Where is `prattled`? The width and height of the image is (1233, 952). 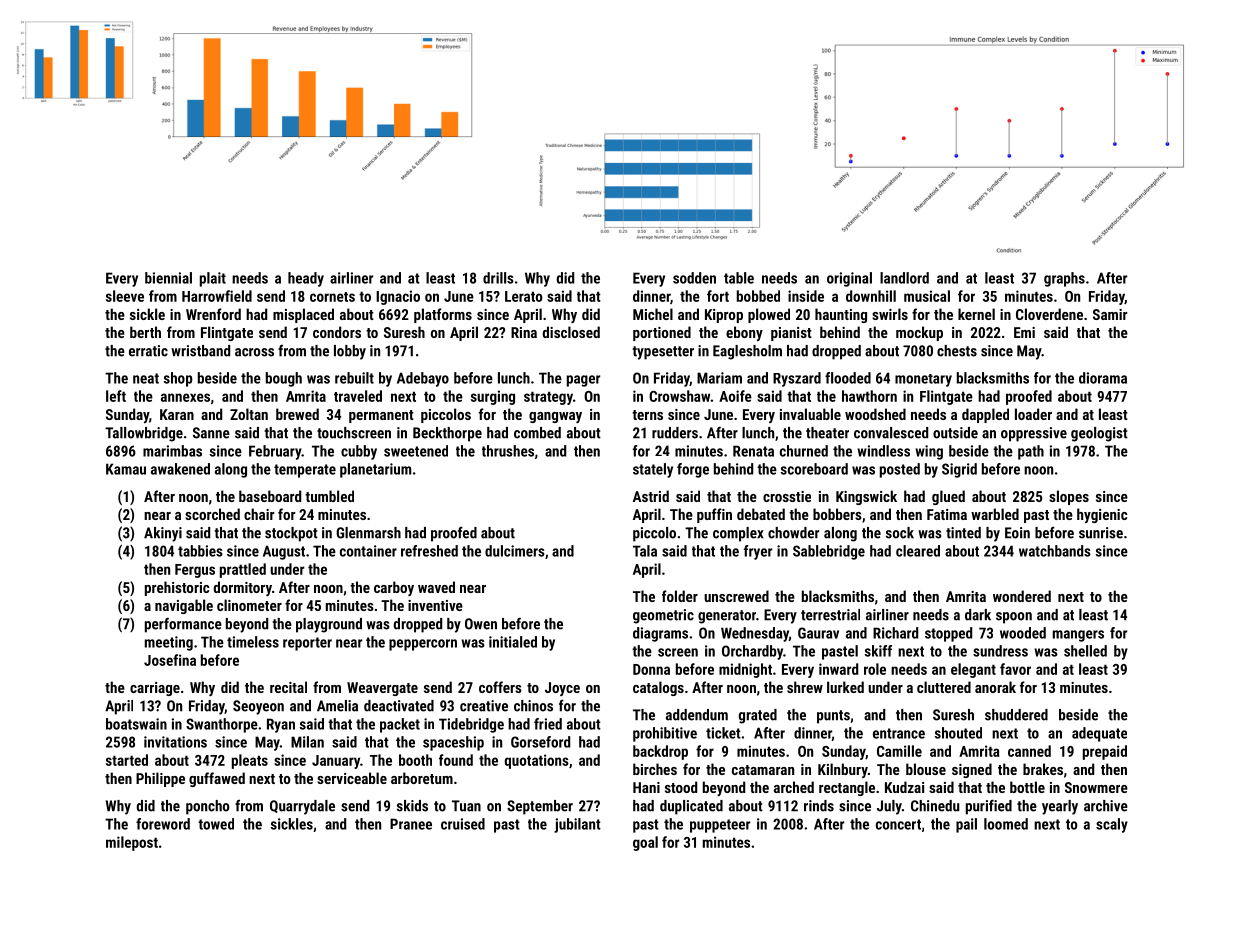 prattled is located at coordinates (243, 570).
